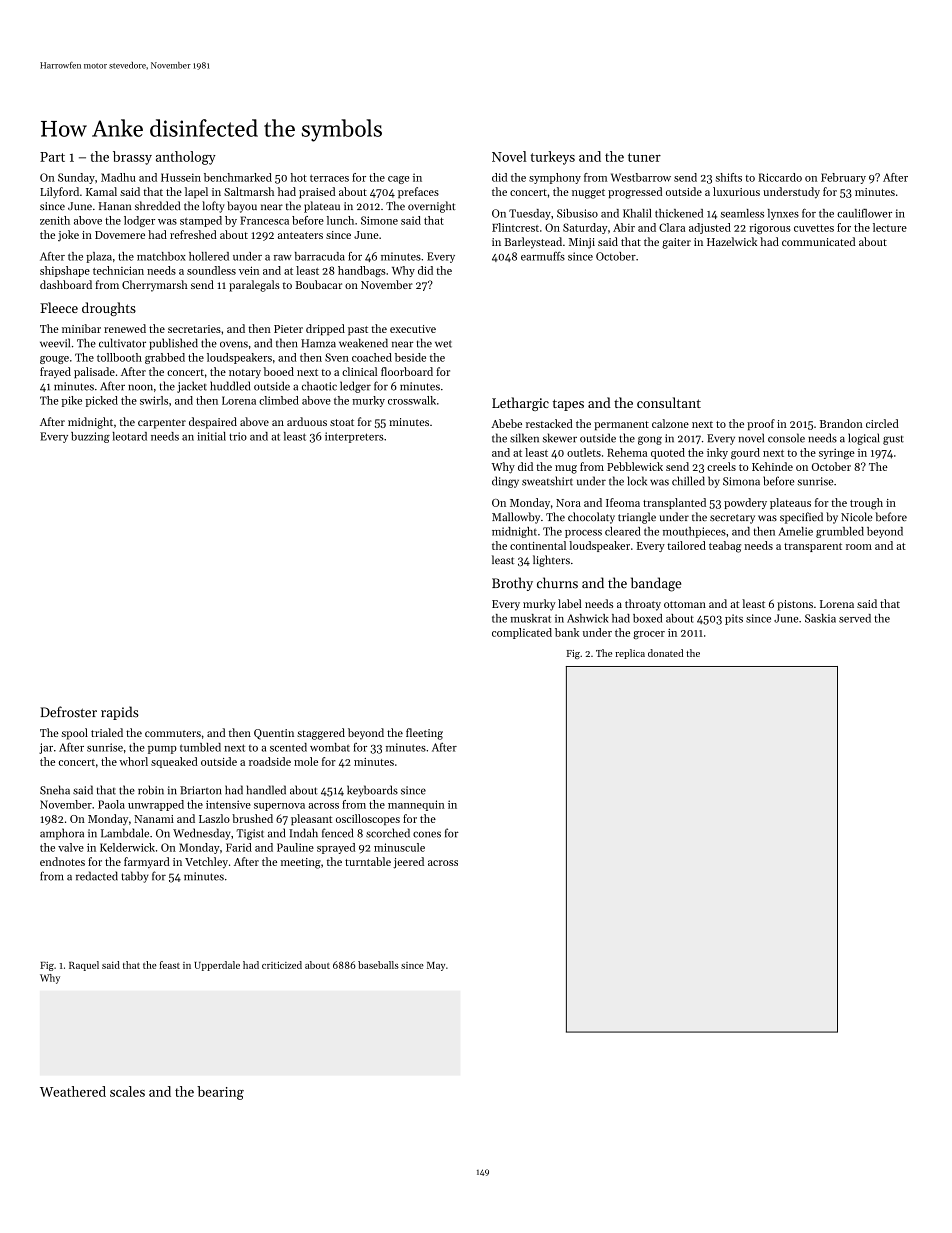 Image resolution: width=952 pixels, height=1233 pixels. Describe the element at coordinates (378, 965) in the screenshot. I see `baseballs` at that location.
